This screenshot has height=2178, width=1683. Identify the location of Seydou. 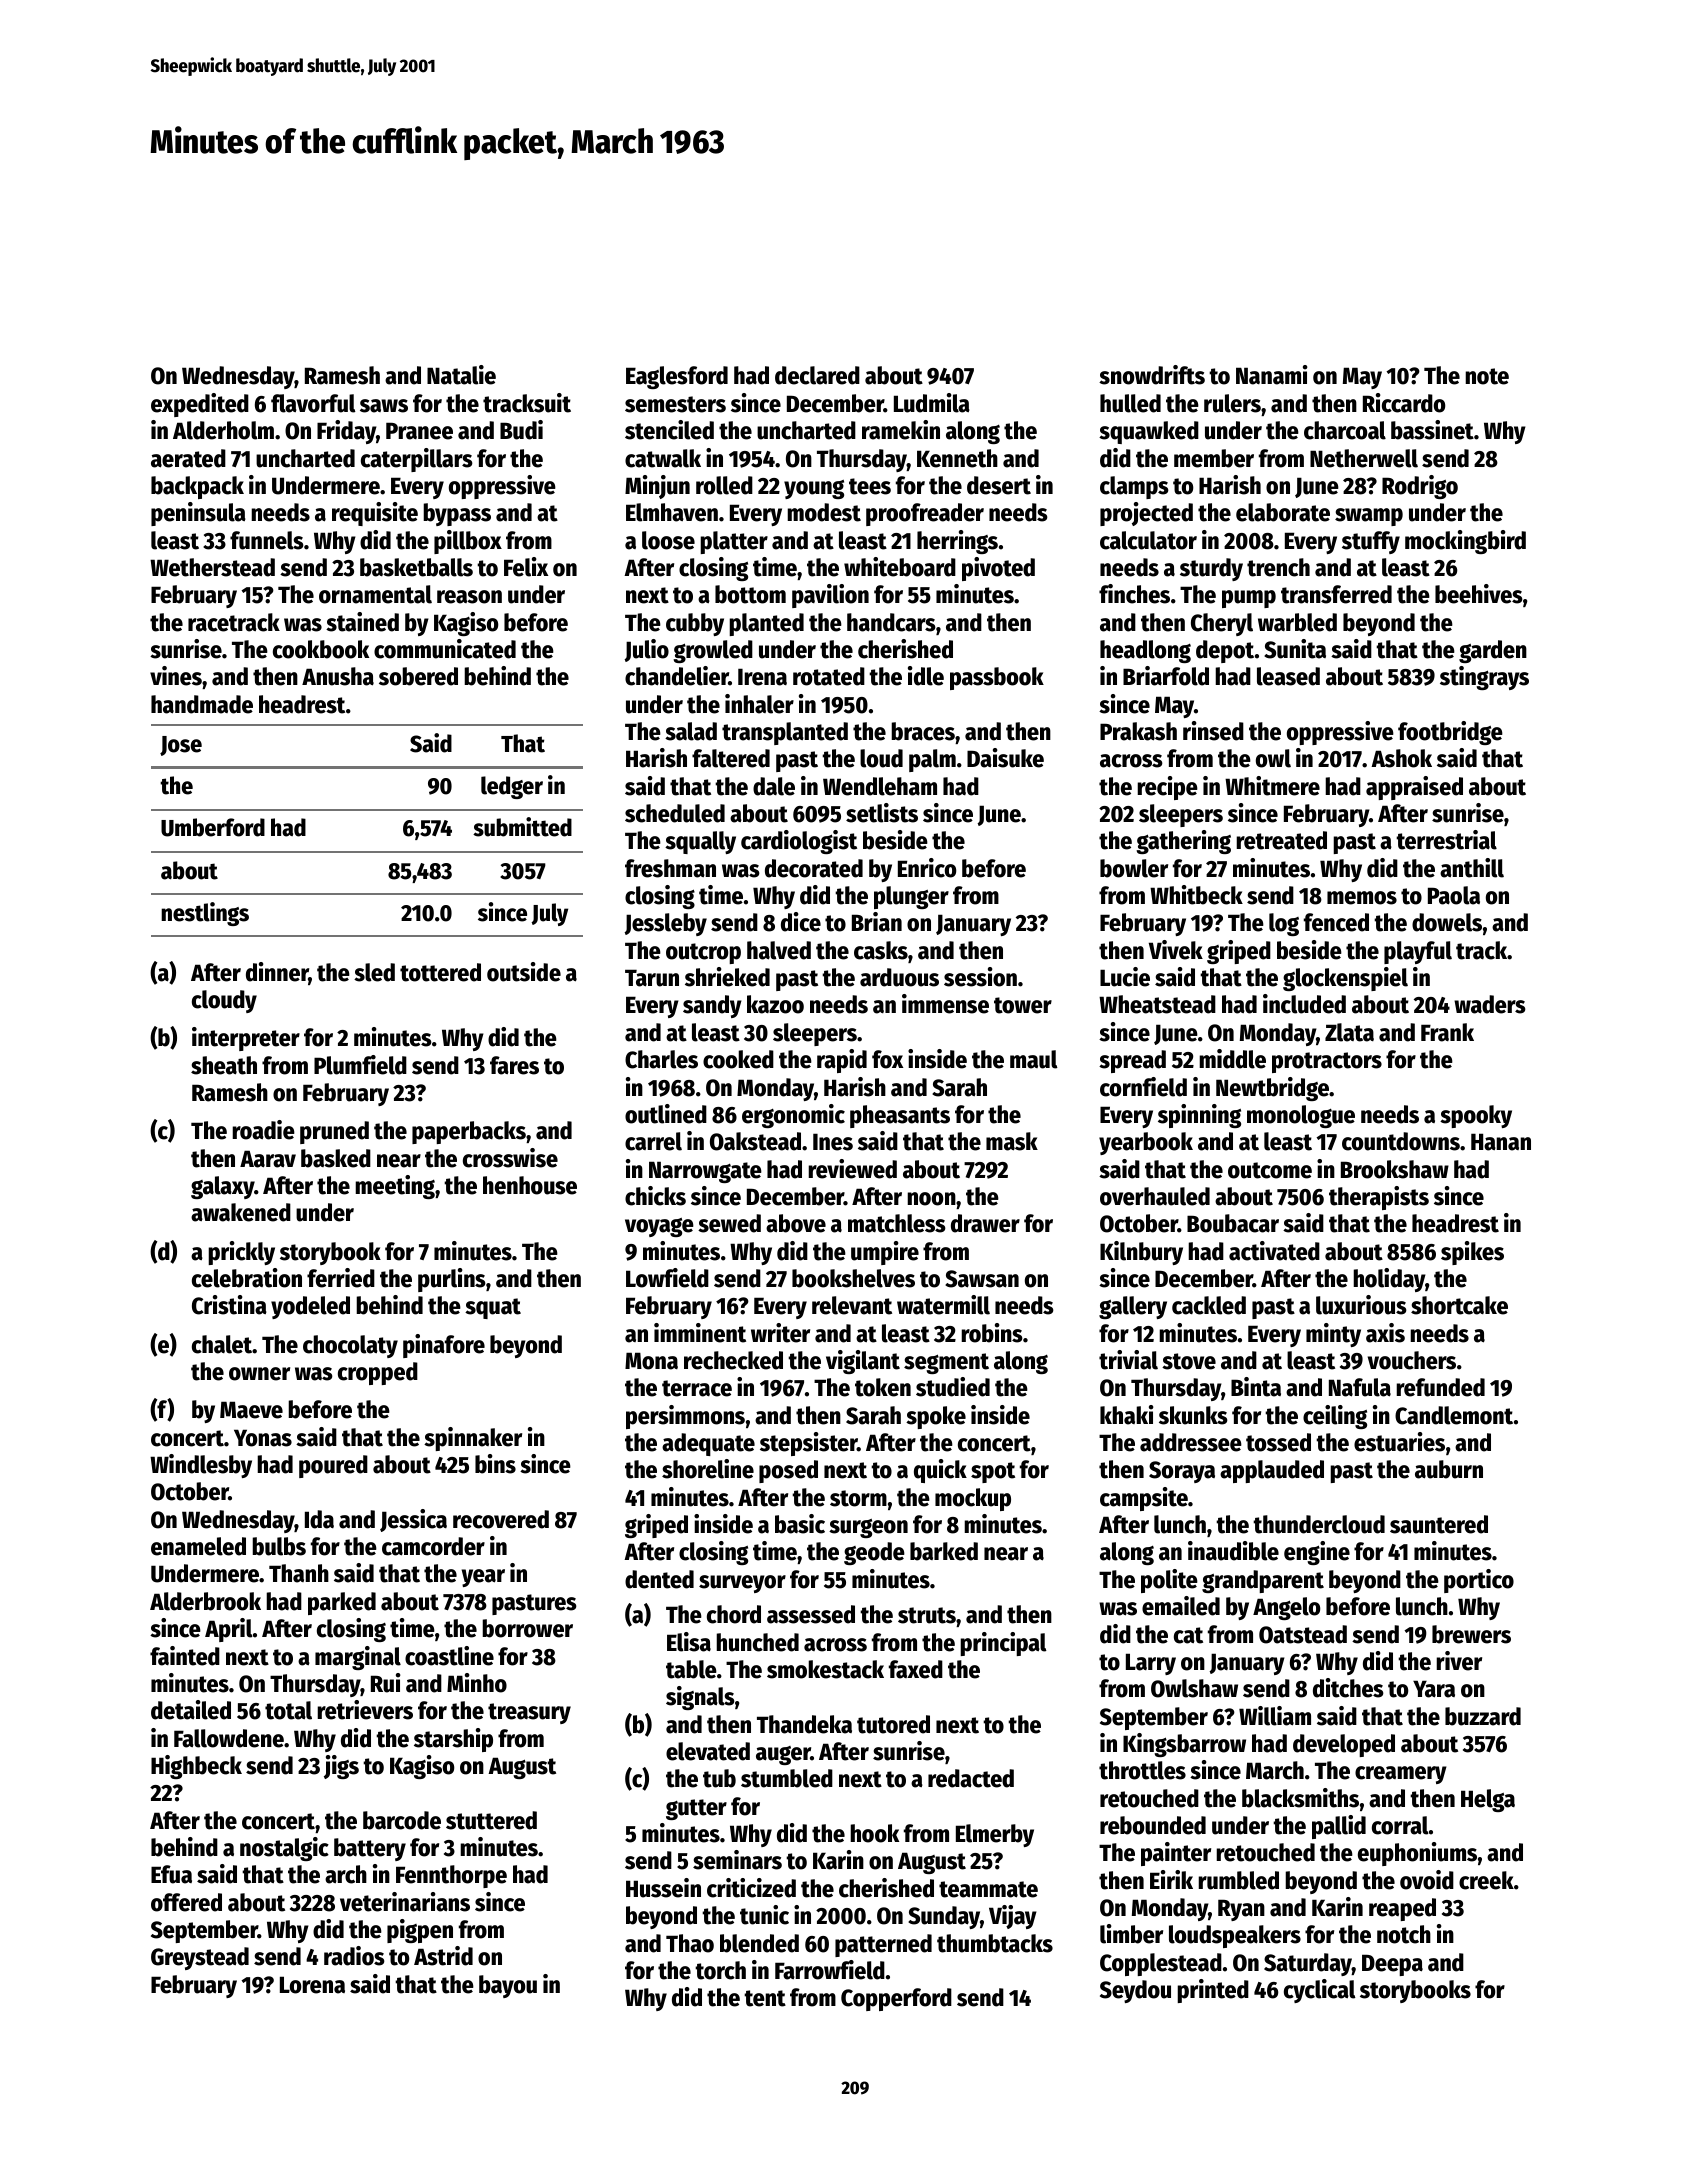
(1135, 1991).
